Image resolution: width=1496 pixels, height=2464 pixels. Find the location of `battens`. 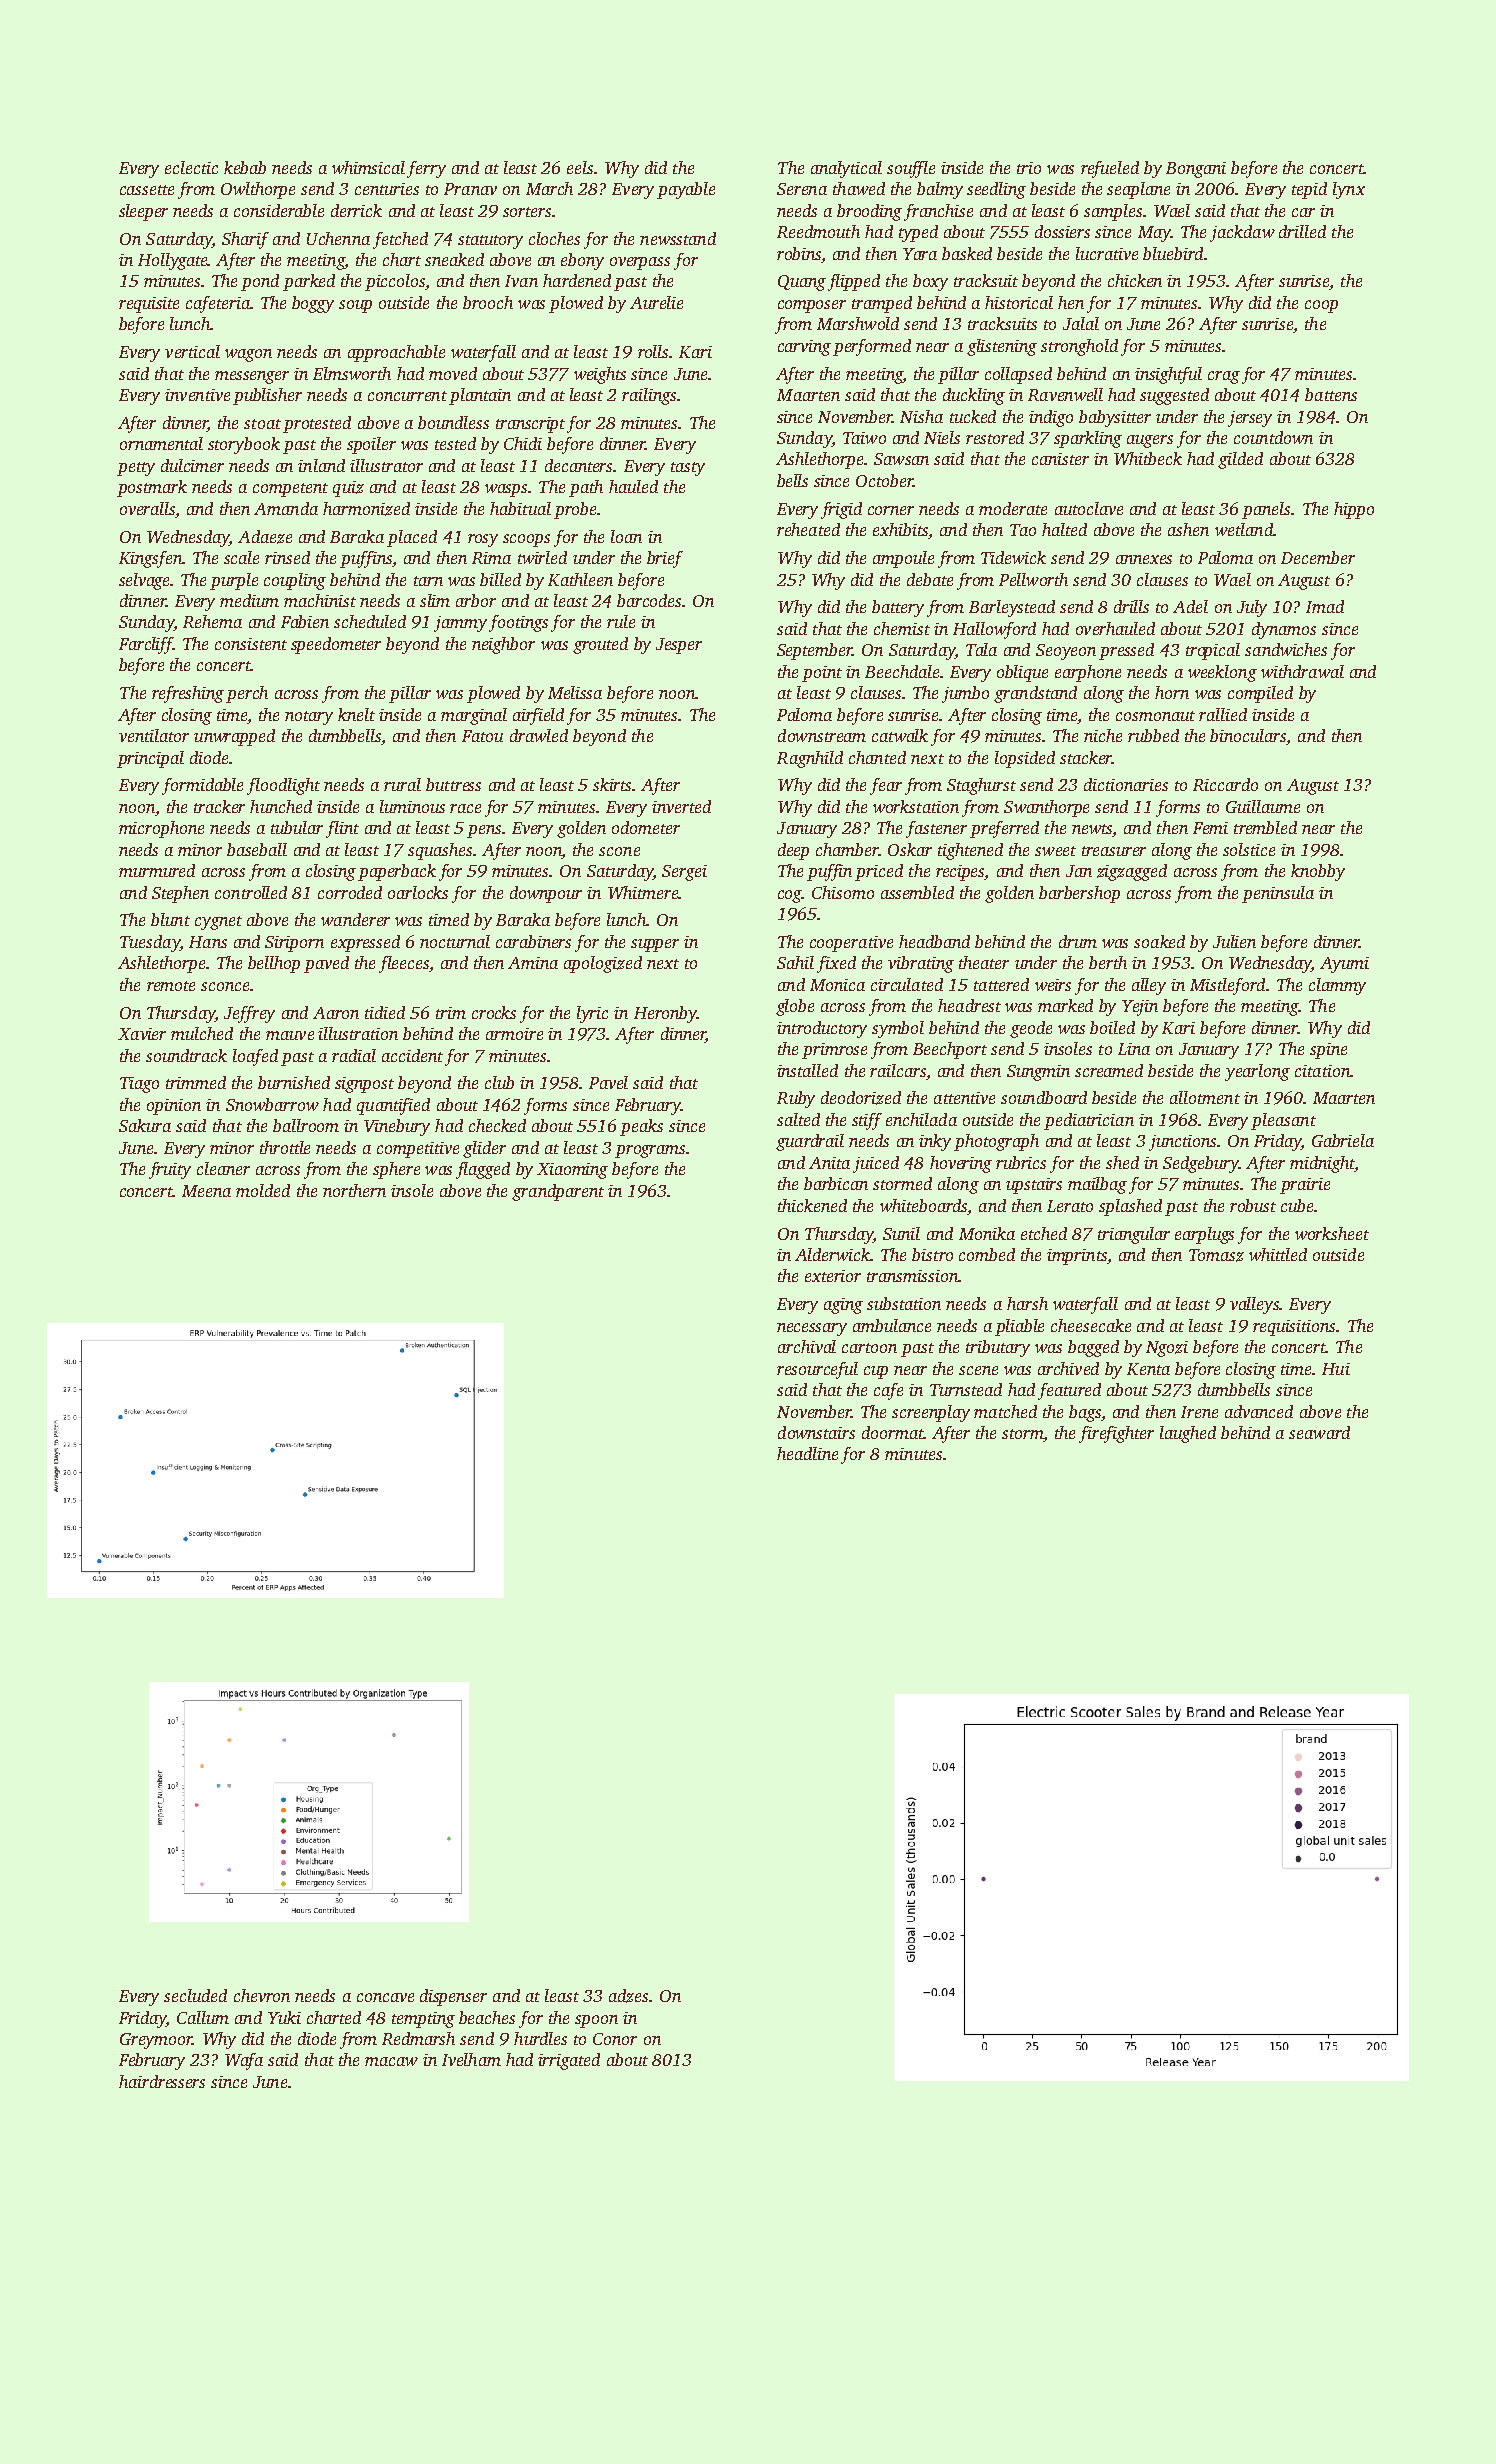

battens is located at coordinates (1331, 394).
